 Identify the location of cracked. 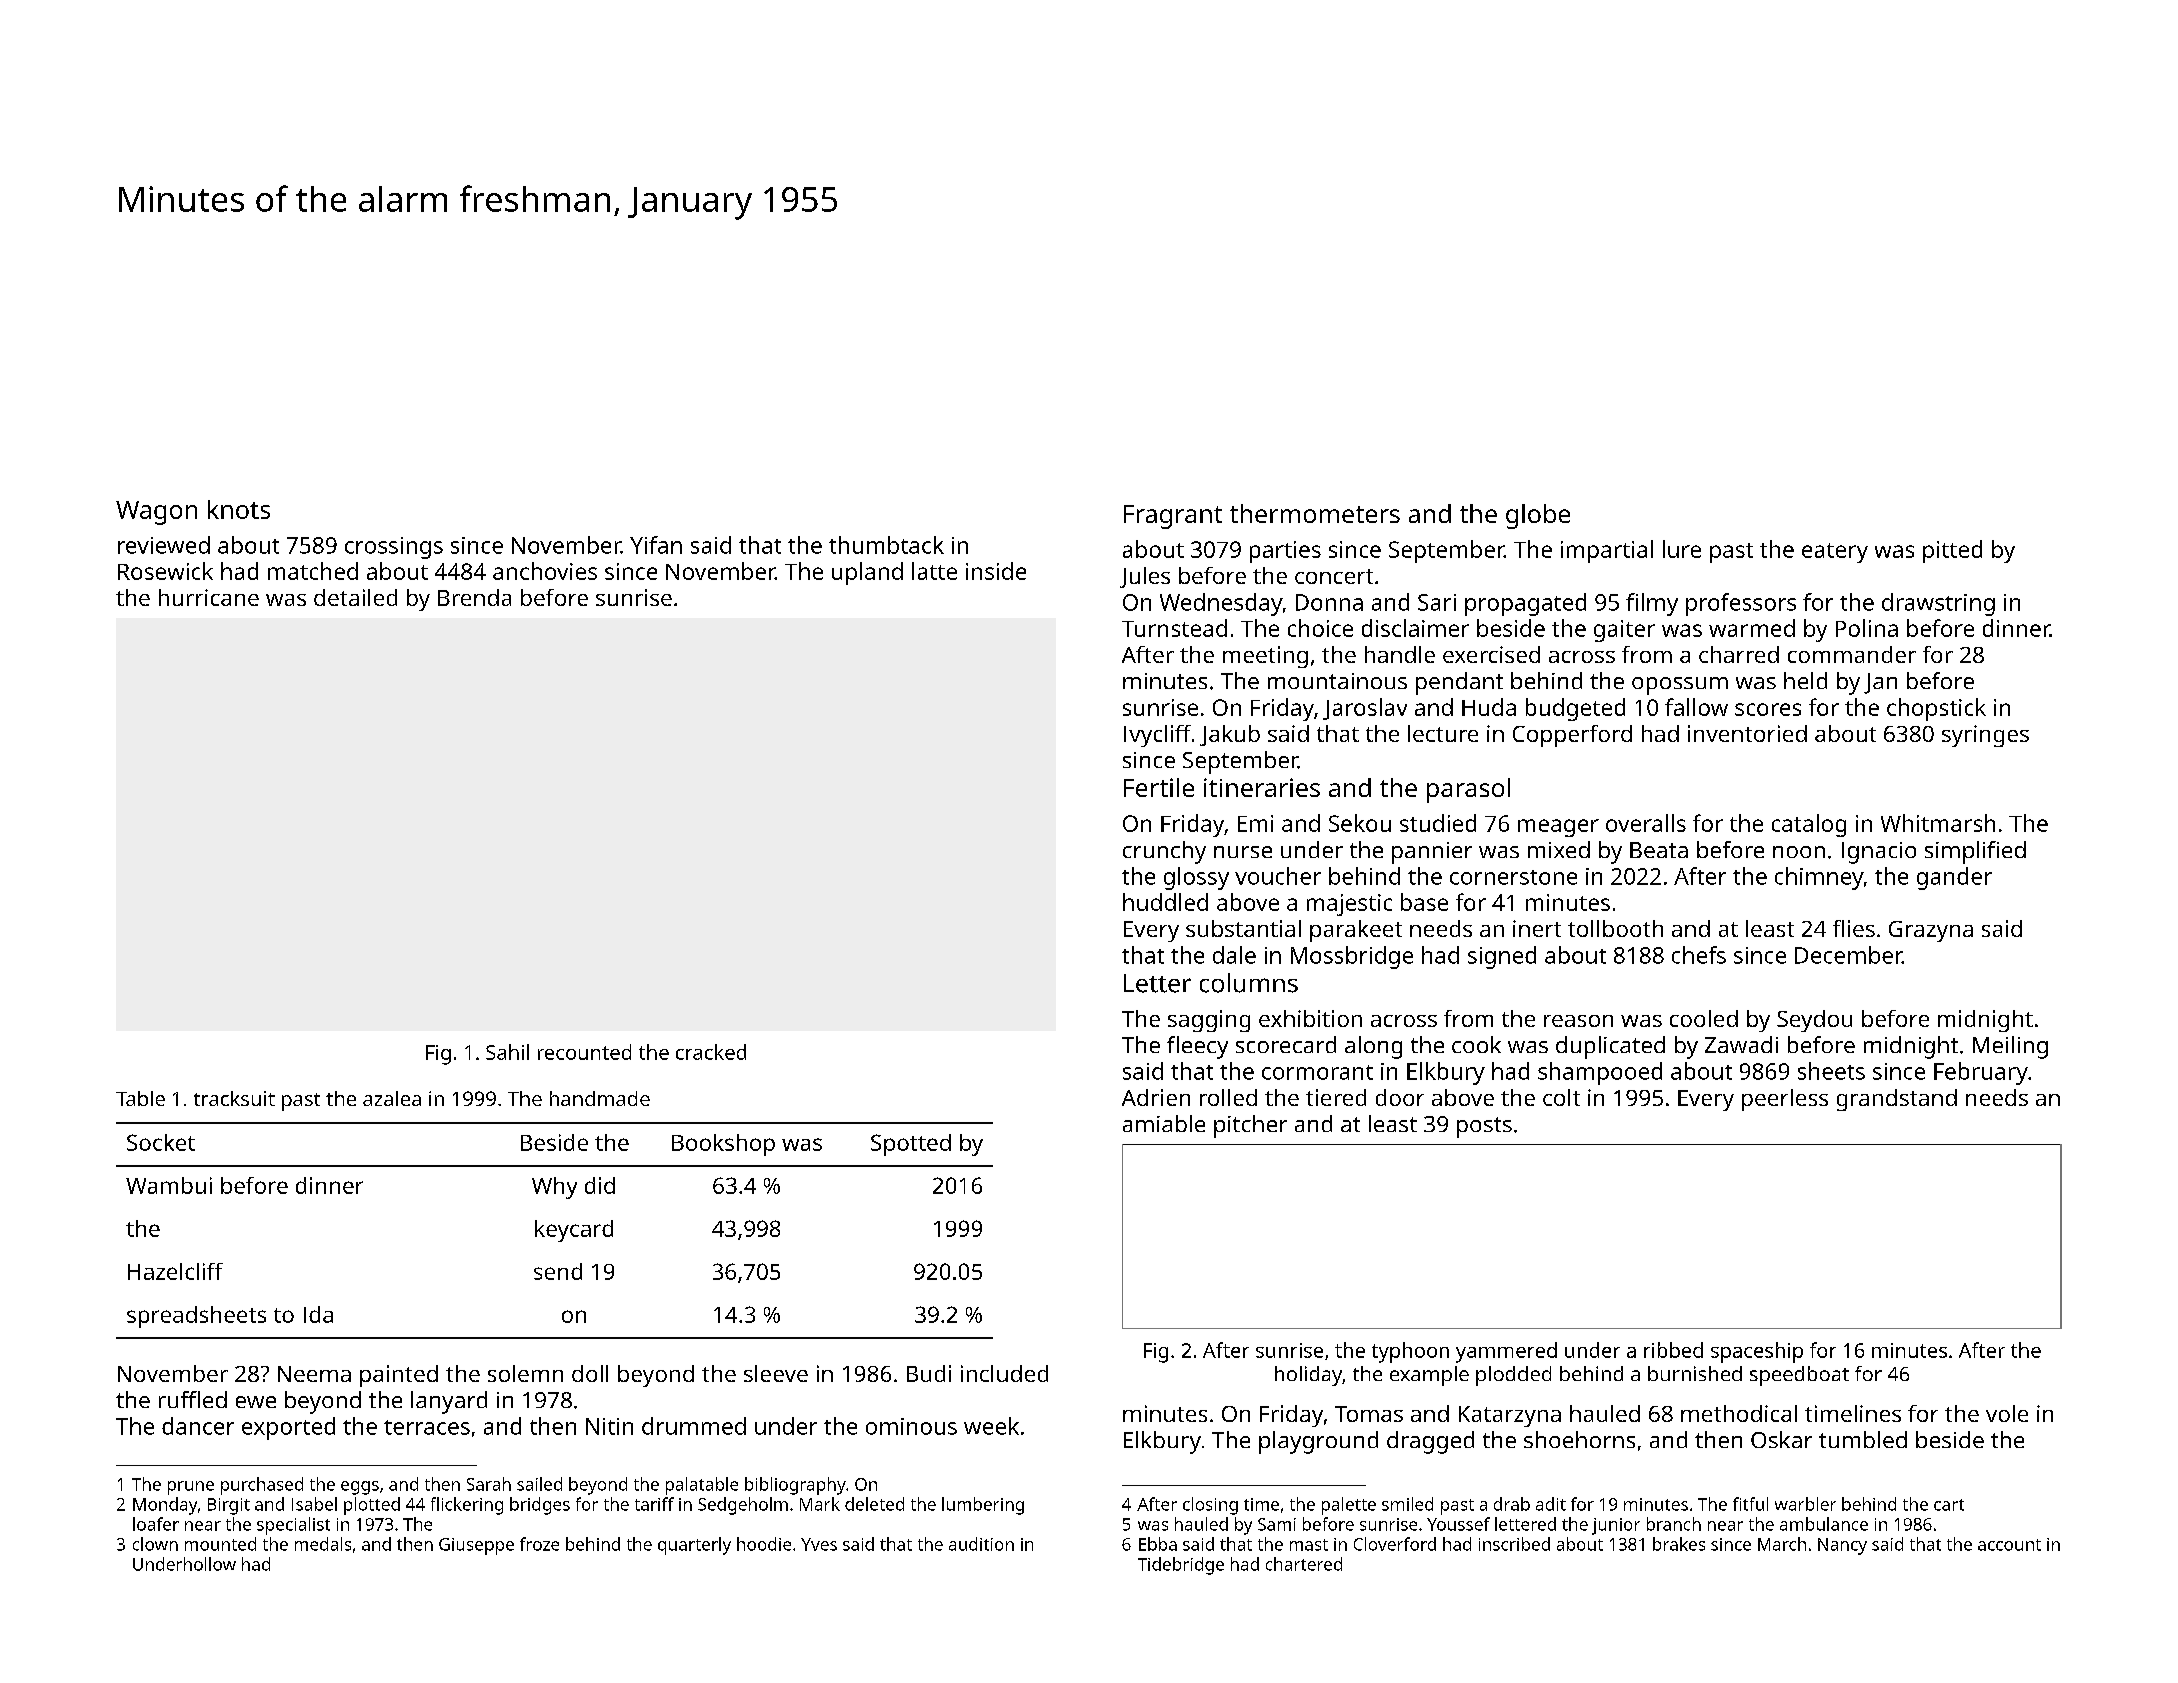
(711, 1052).
